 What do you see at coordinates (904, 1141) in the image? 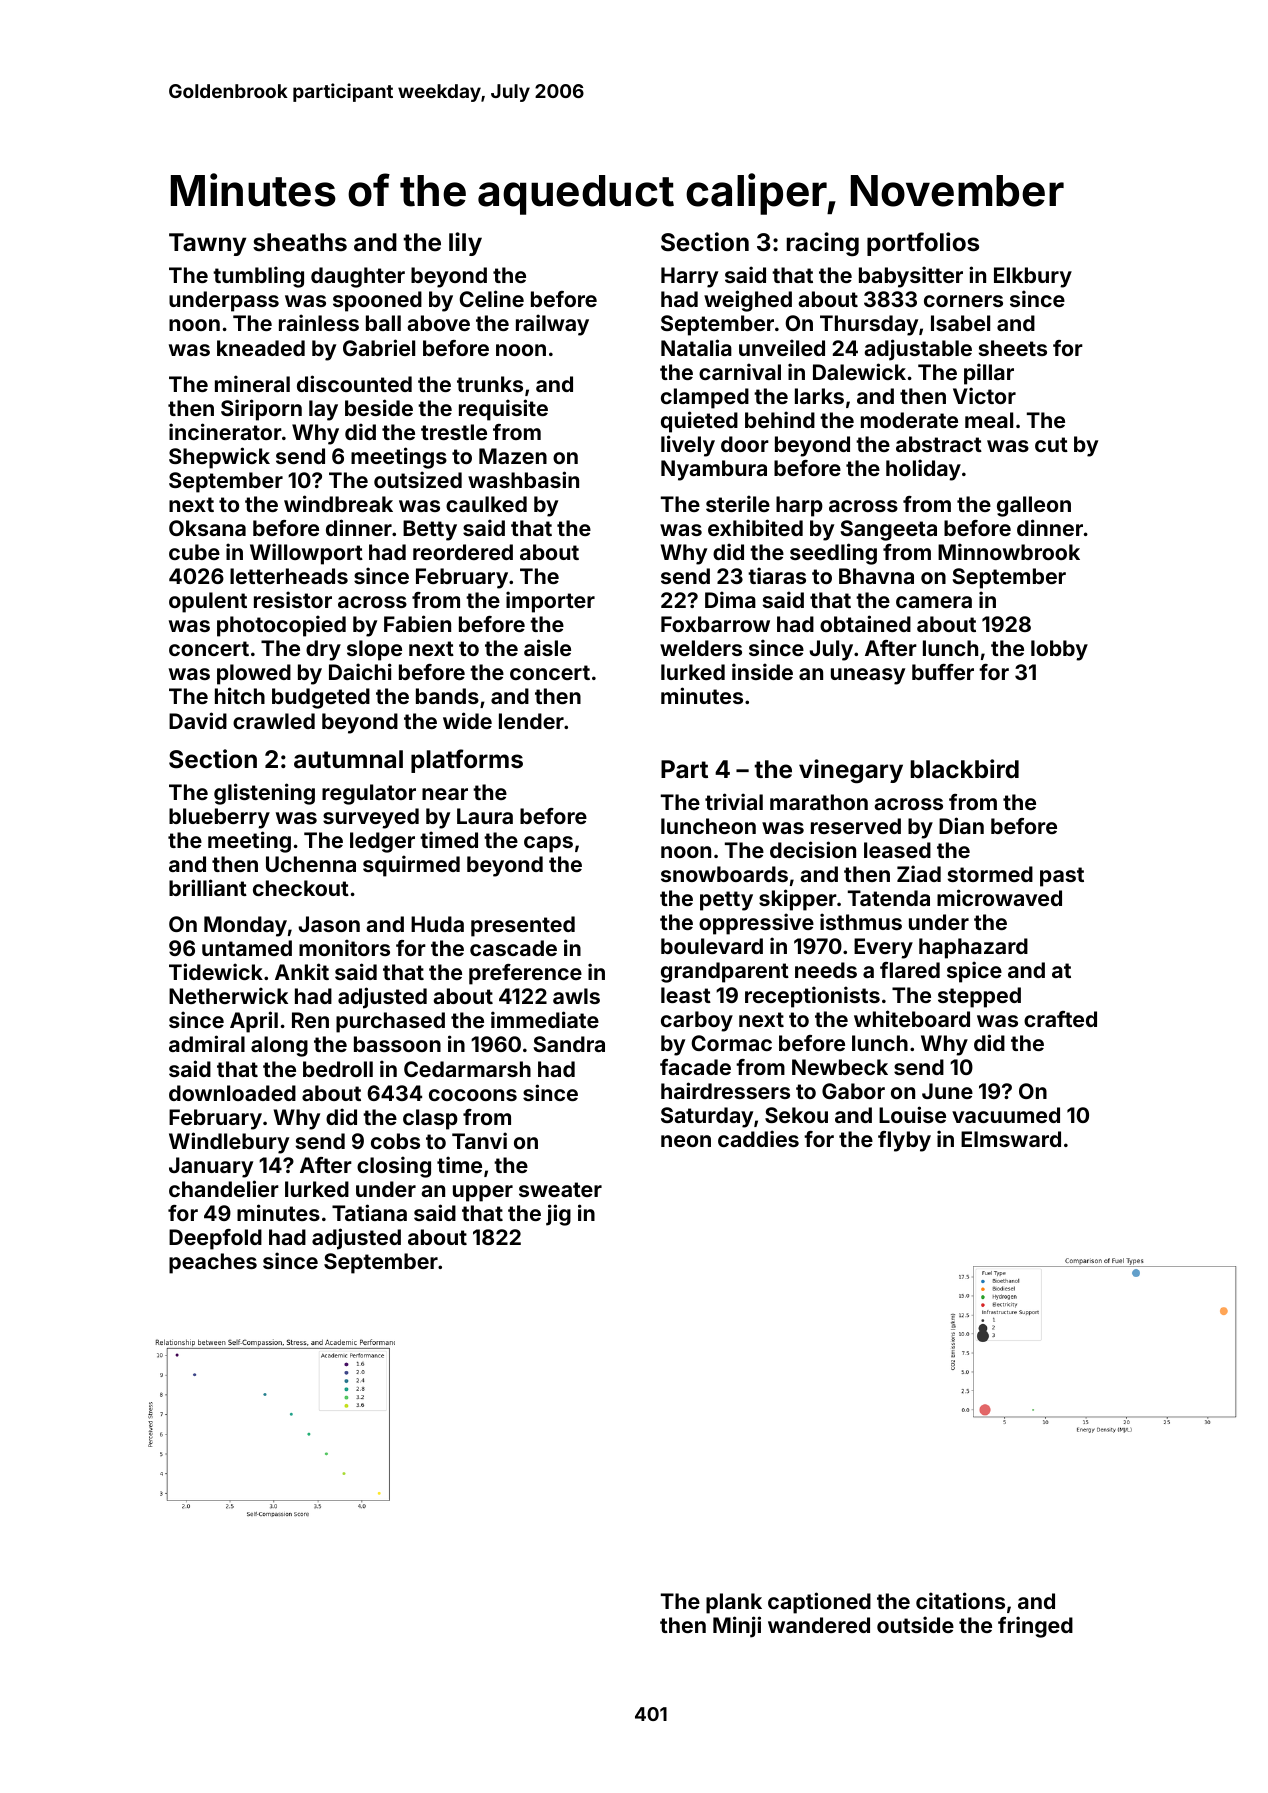
I see `flyby` at bounding box center [904, 1141].
